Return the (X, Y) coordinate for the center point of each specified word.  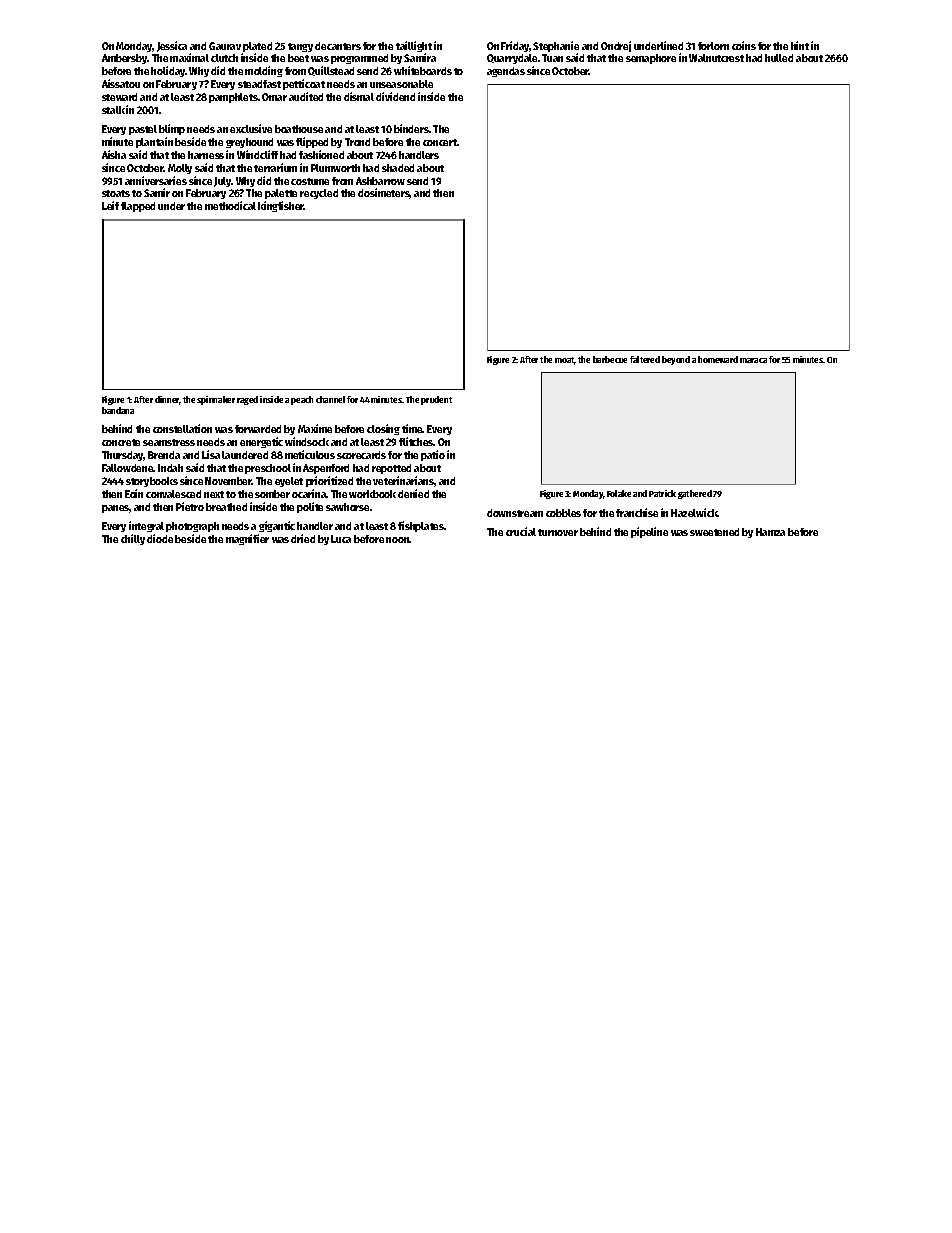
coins (744, 45)
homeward (718, 359)
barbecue (610, 359)
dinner (167, 400)
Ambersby (125, 59)
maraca (753, 360)
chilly (133, 539)
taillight (414, 46)
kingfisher (281, 206)
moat (565, 361)
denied (413, 493)
